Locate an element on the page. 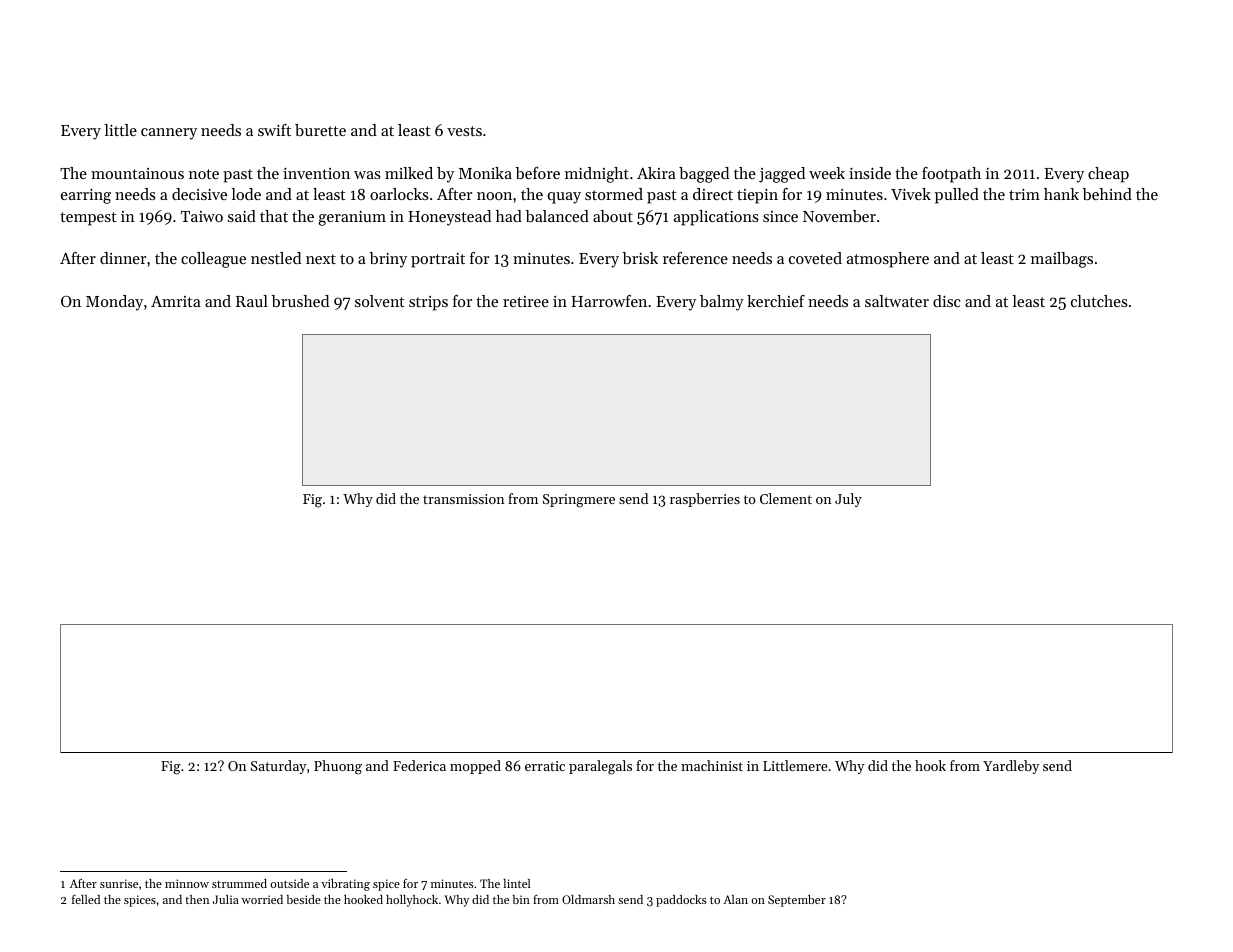  transmission is located at coordinates (463, 499).
